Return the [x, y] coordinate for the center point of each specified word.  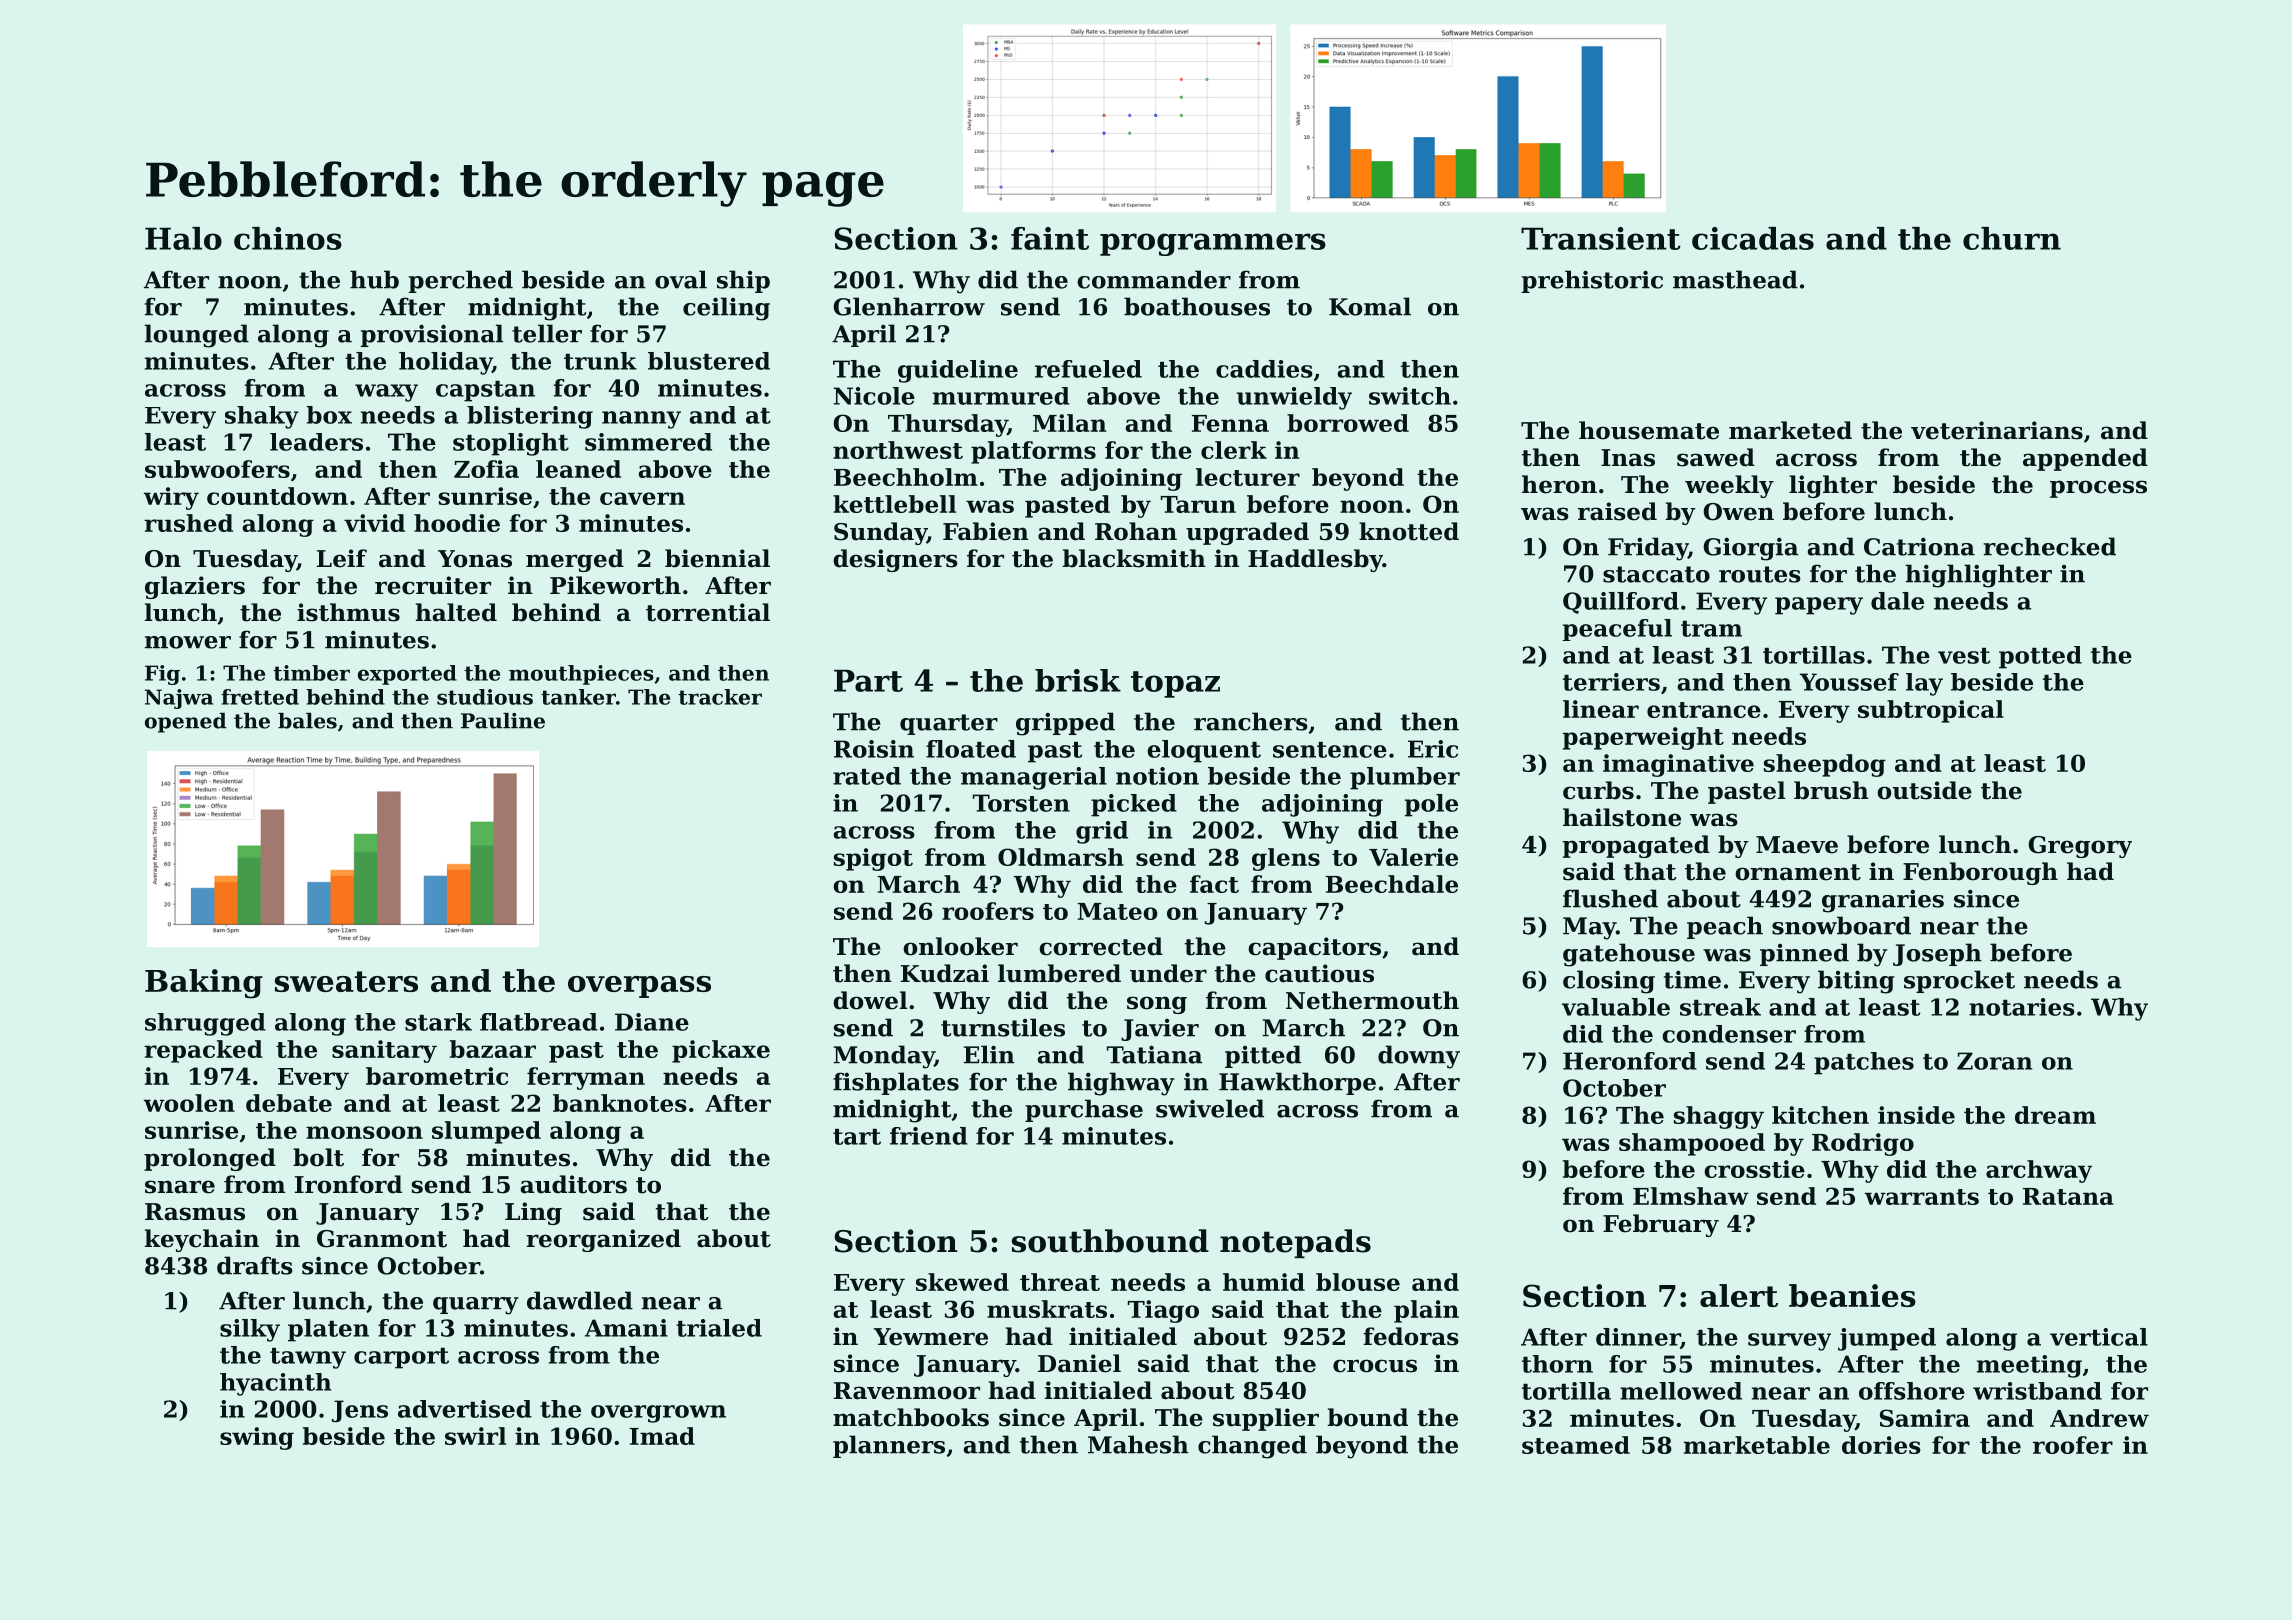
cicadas [1753, 238]
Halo [183, 238]
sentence [1330, 750]
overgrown [658, 1414]
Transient [1601, 238]
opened [186, 723]
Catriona [1919, 546]
